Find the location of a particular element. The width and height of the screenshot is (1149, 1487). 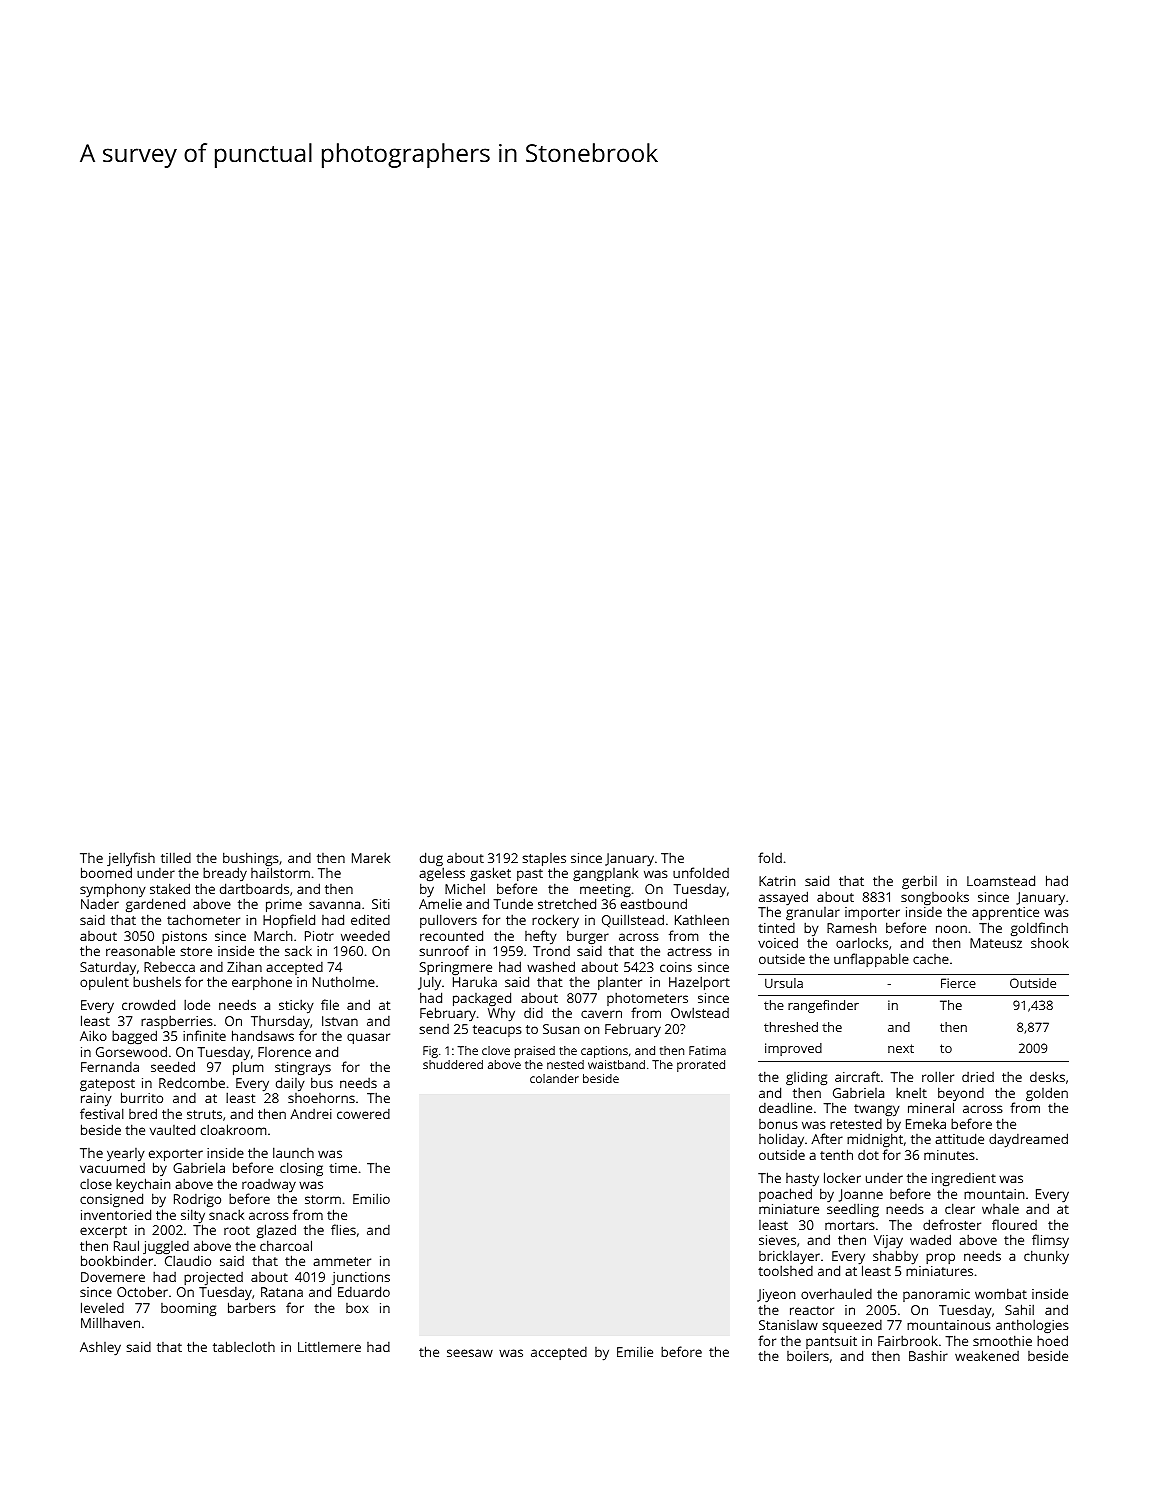

golden is located at coordinates (1047, 1094).
